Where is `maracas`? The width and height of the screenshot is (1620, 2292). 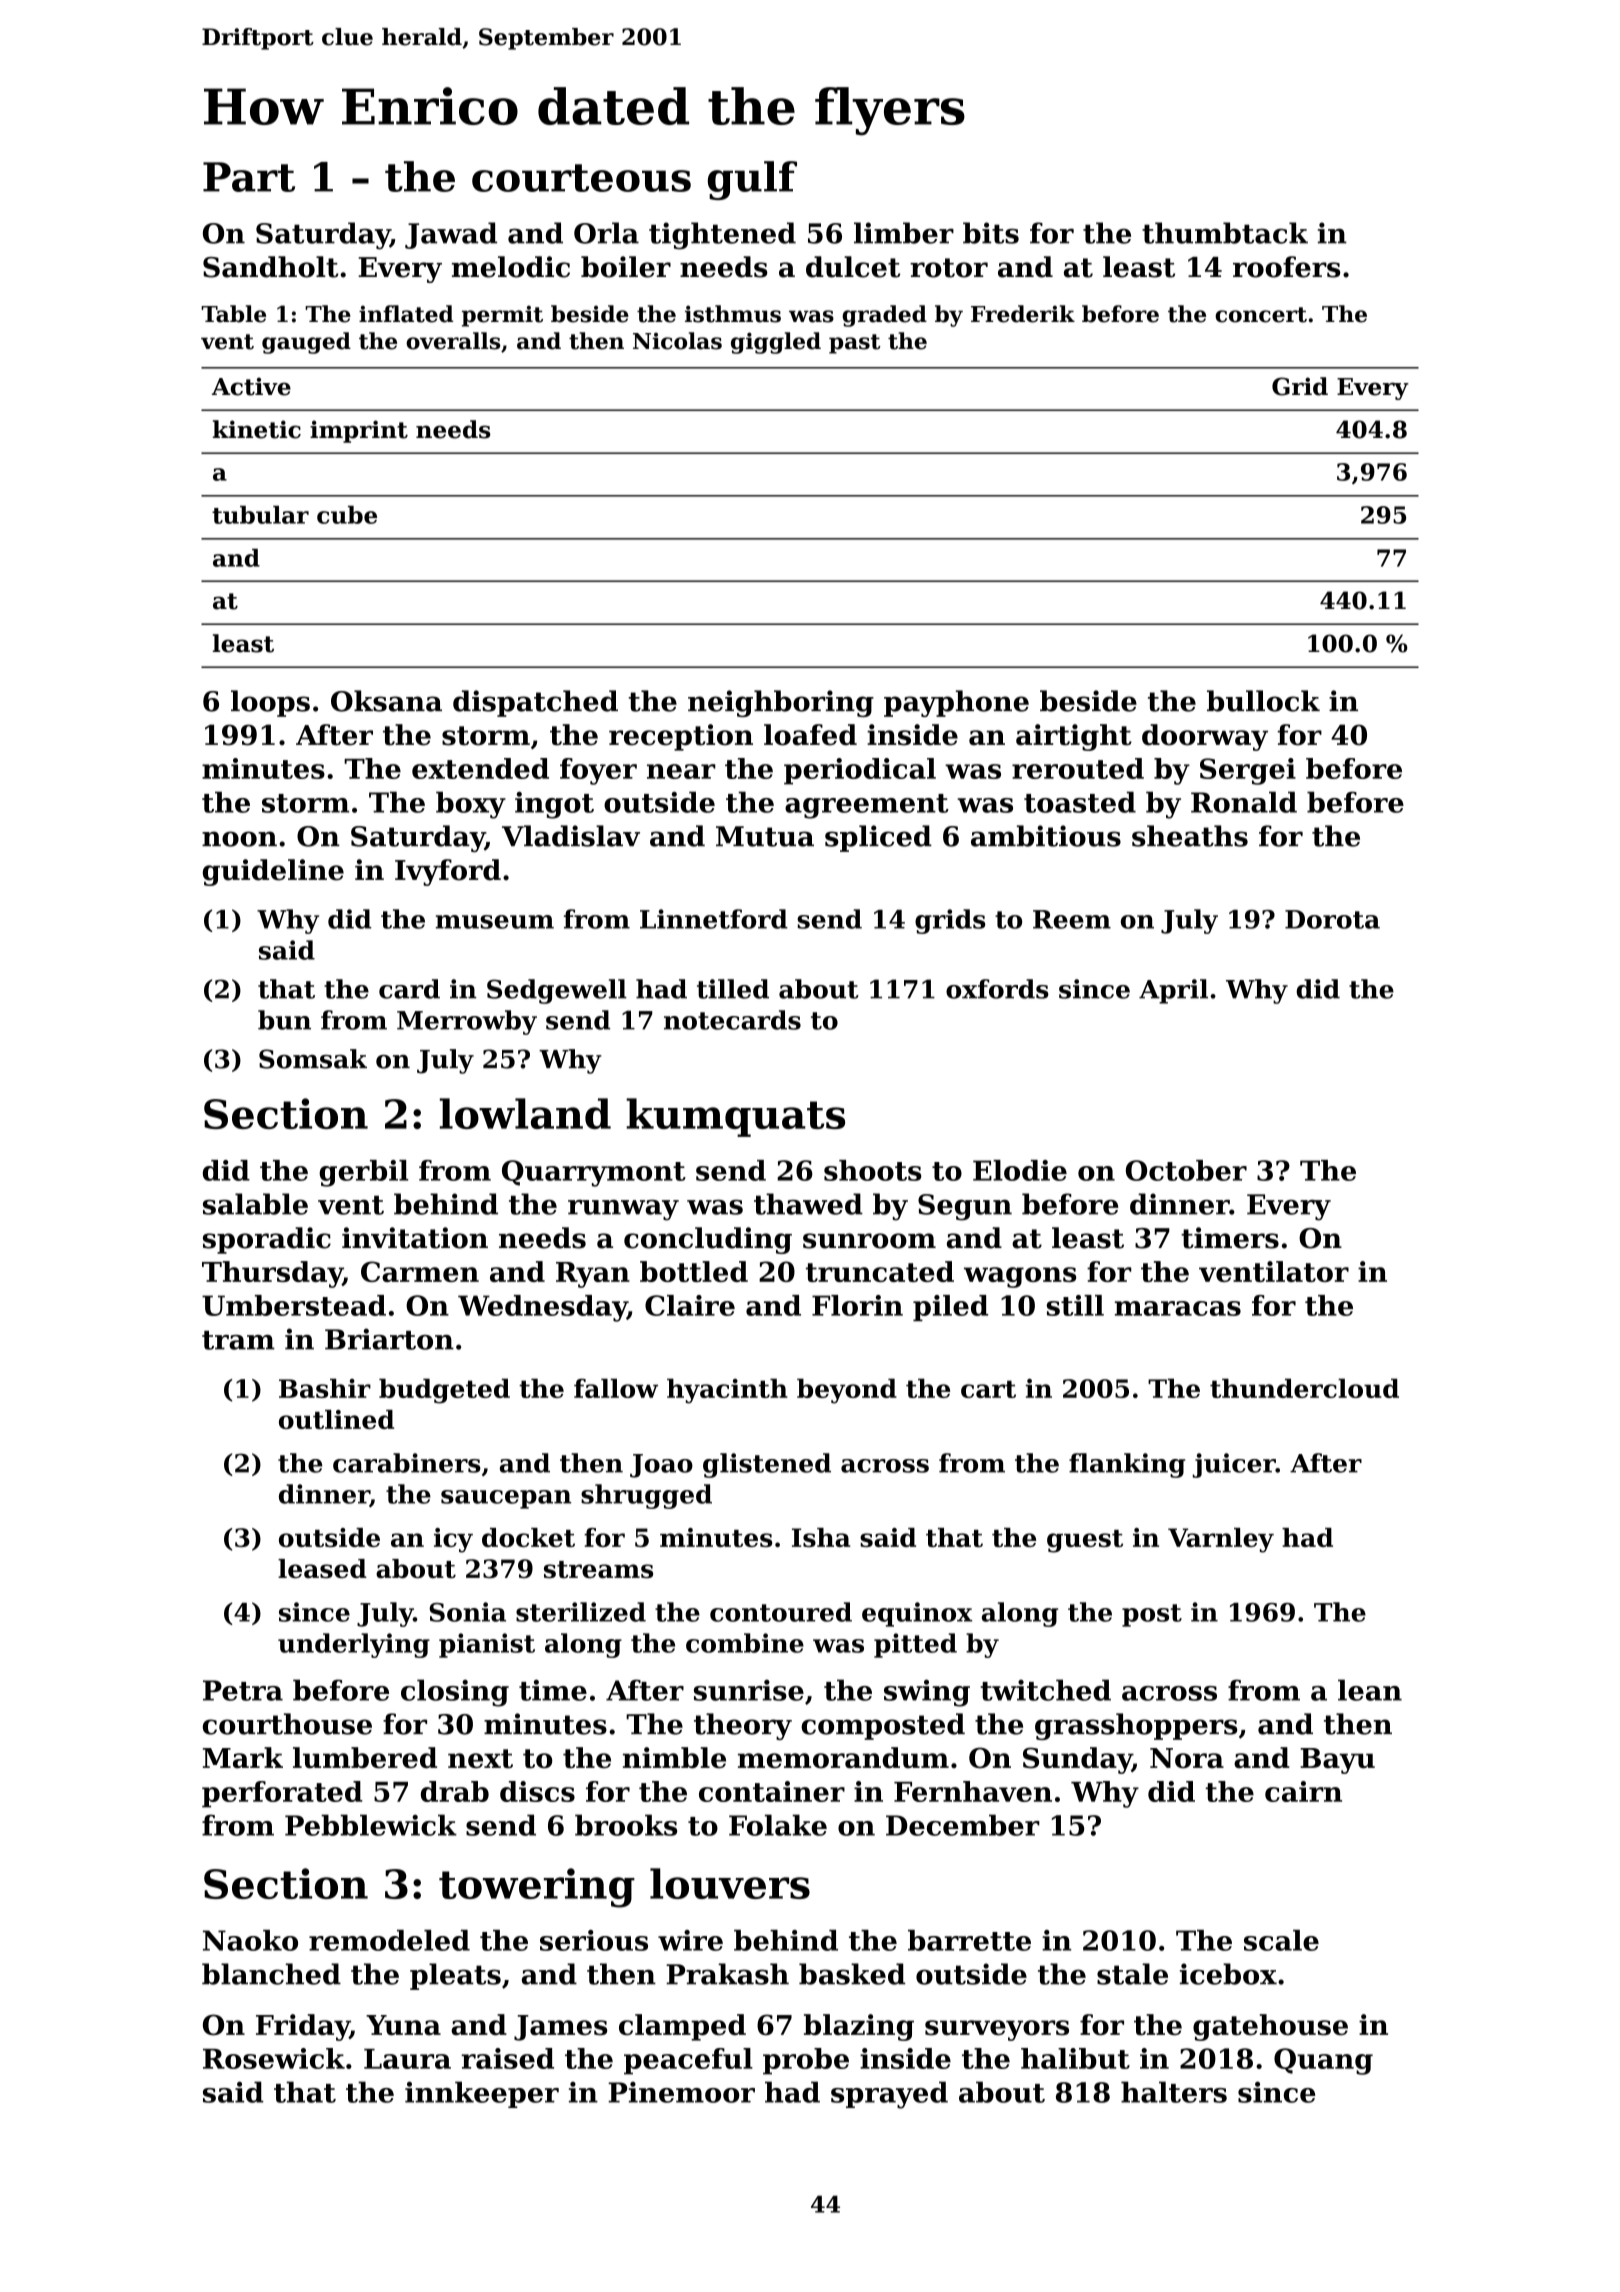 maracas is located at coordinates (1178, 1308).
